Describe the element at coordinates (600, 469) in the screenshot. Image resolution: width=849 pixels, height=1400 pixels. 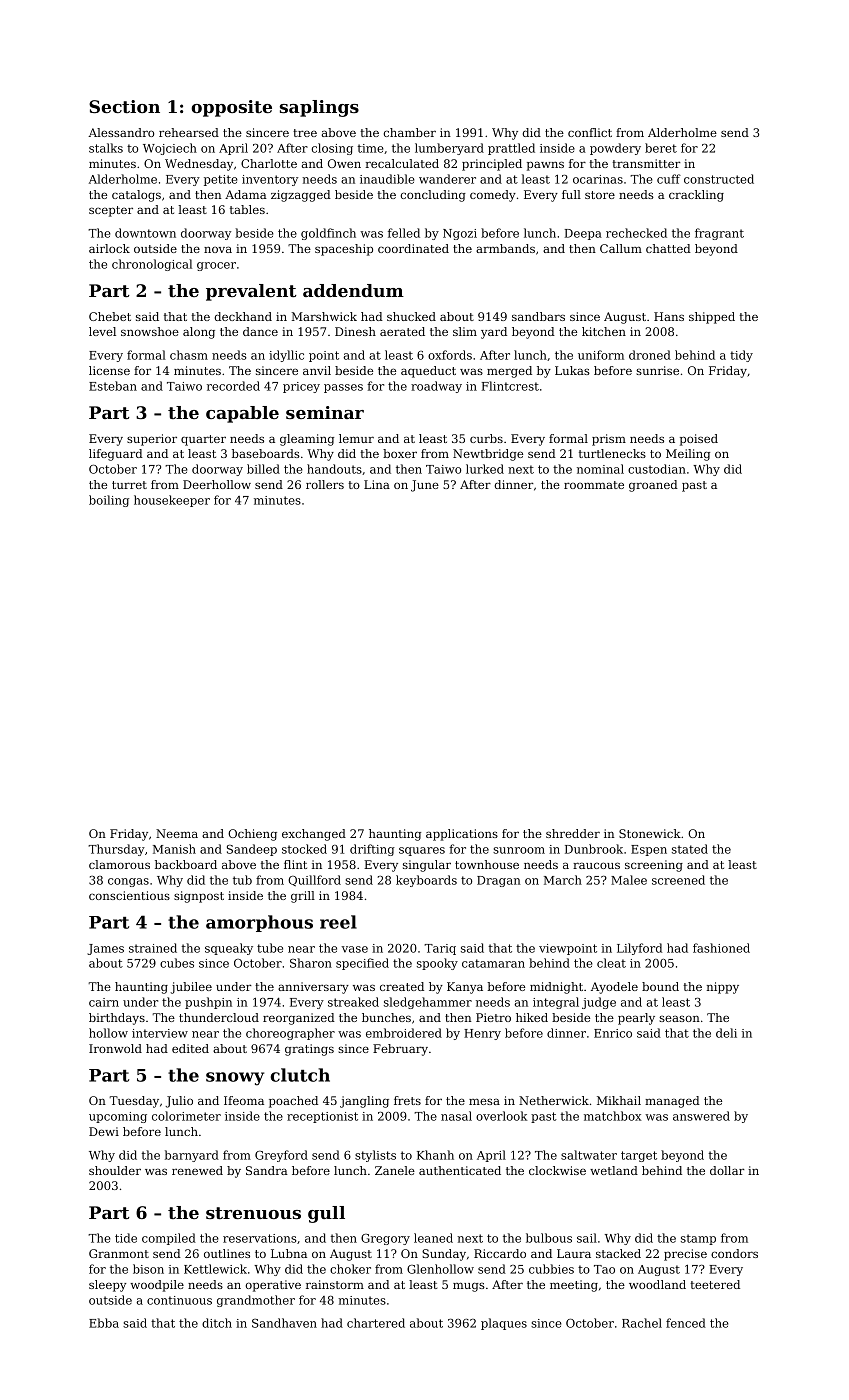
I see `nominal` at that location.
